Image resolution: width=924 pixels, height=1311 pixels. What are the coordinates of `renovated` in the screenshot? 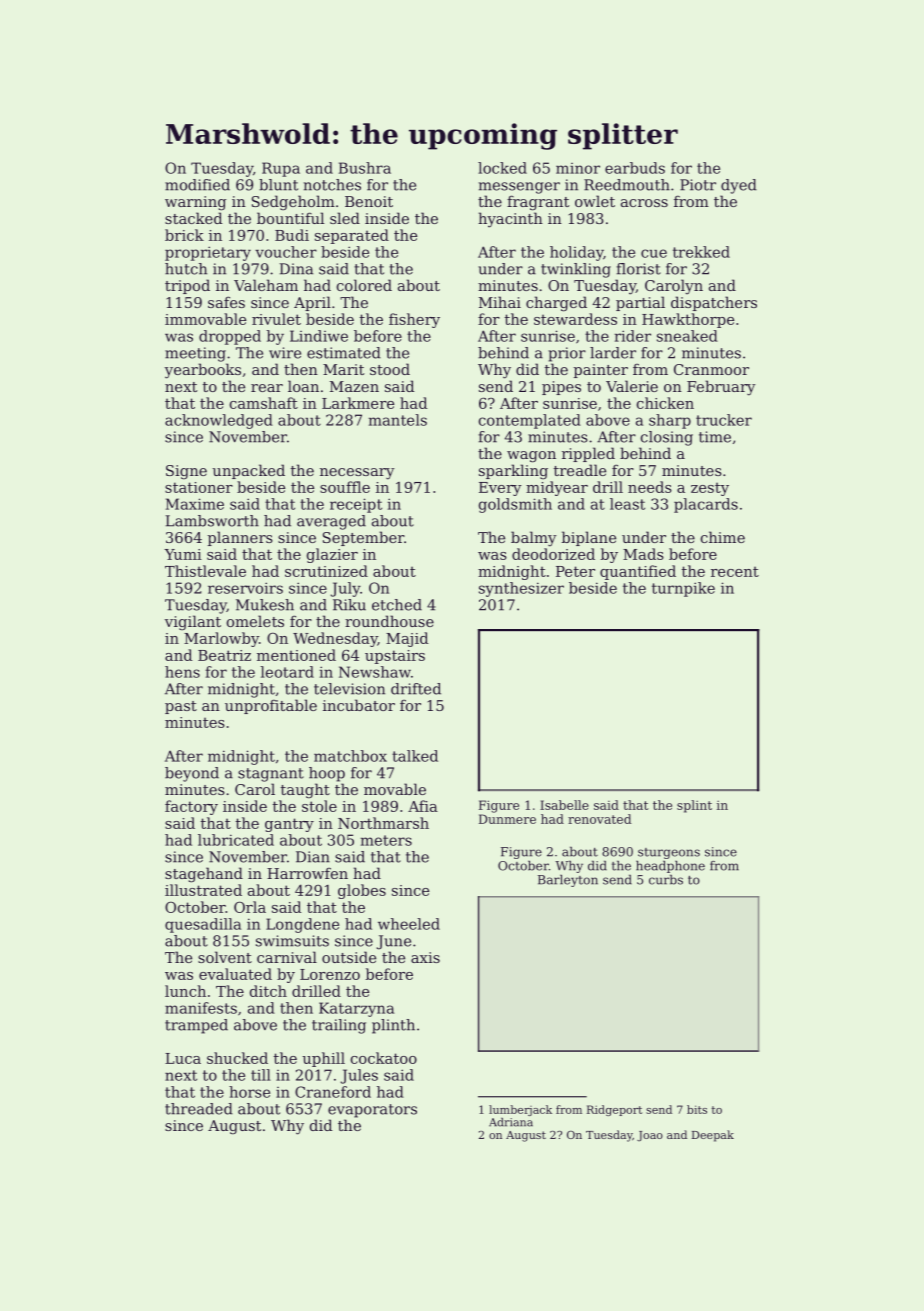 It's located at (599, 819).
